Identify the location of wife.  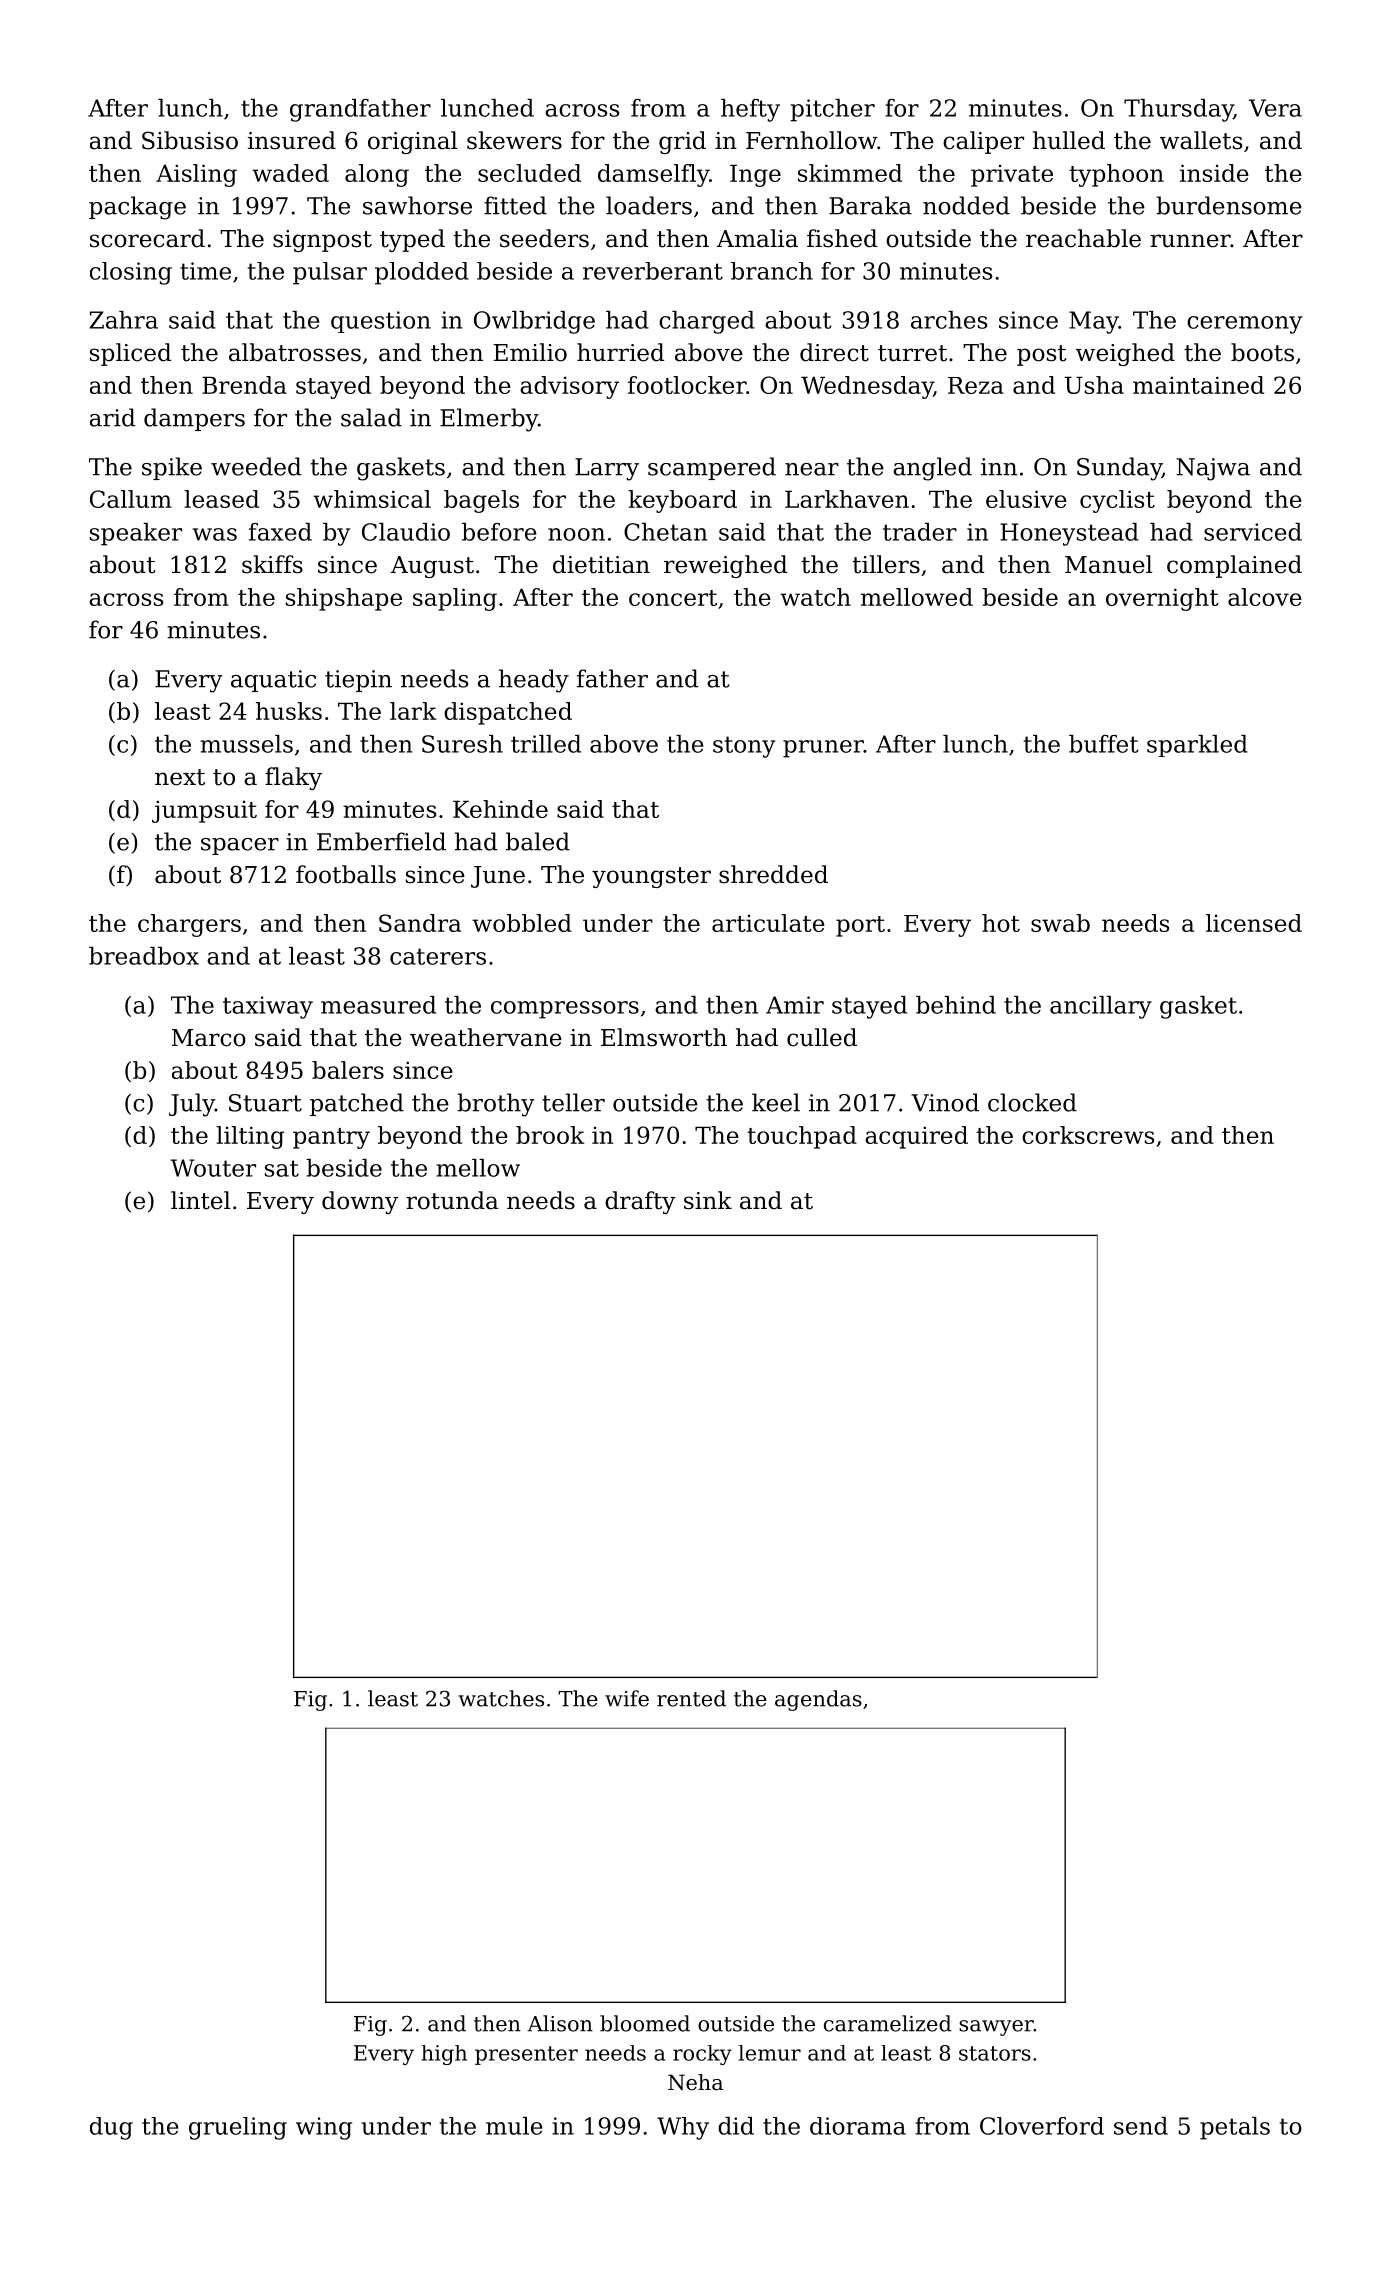
(627, 1698).
